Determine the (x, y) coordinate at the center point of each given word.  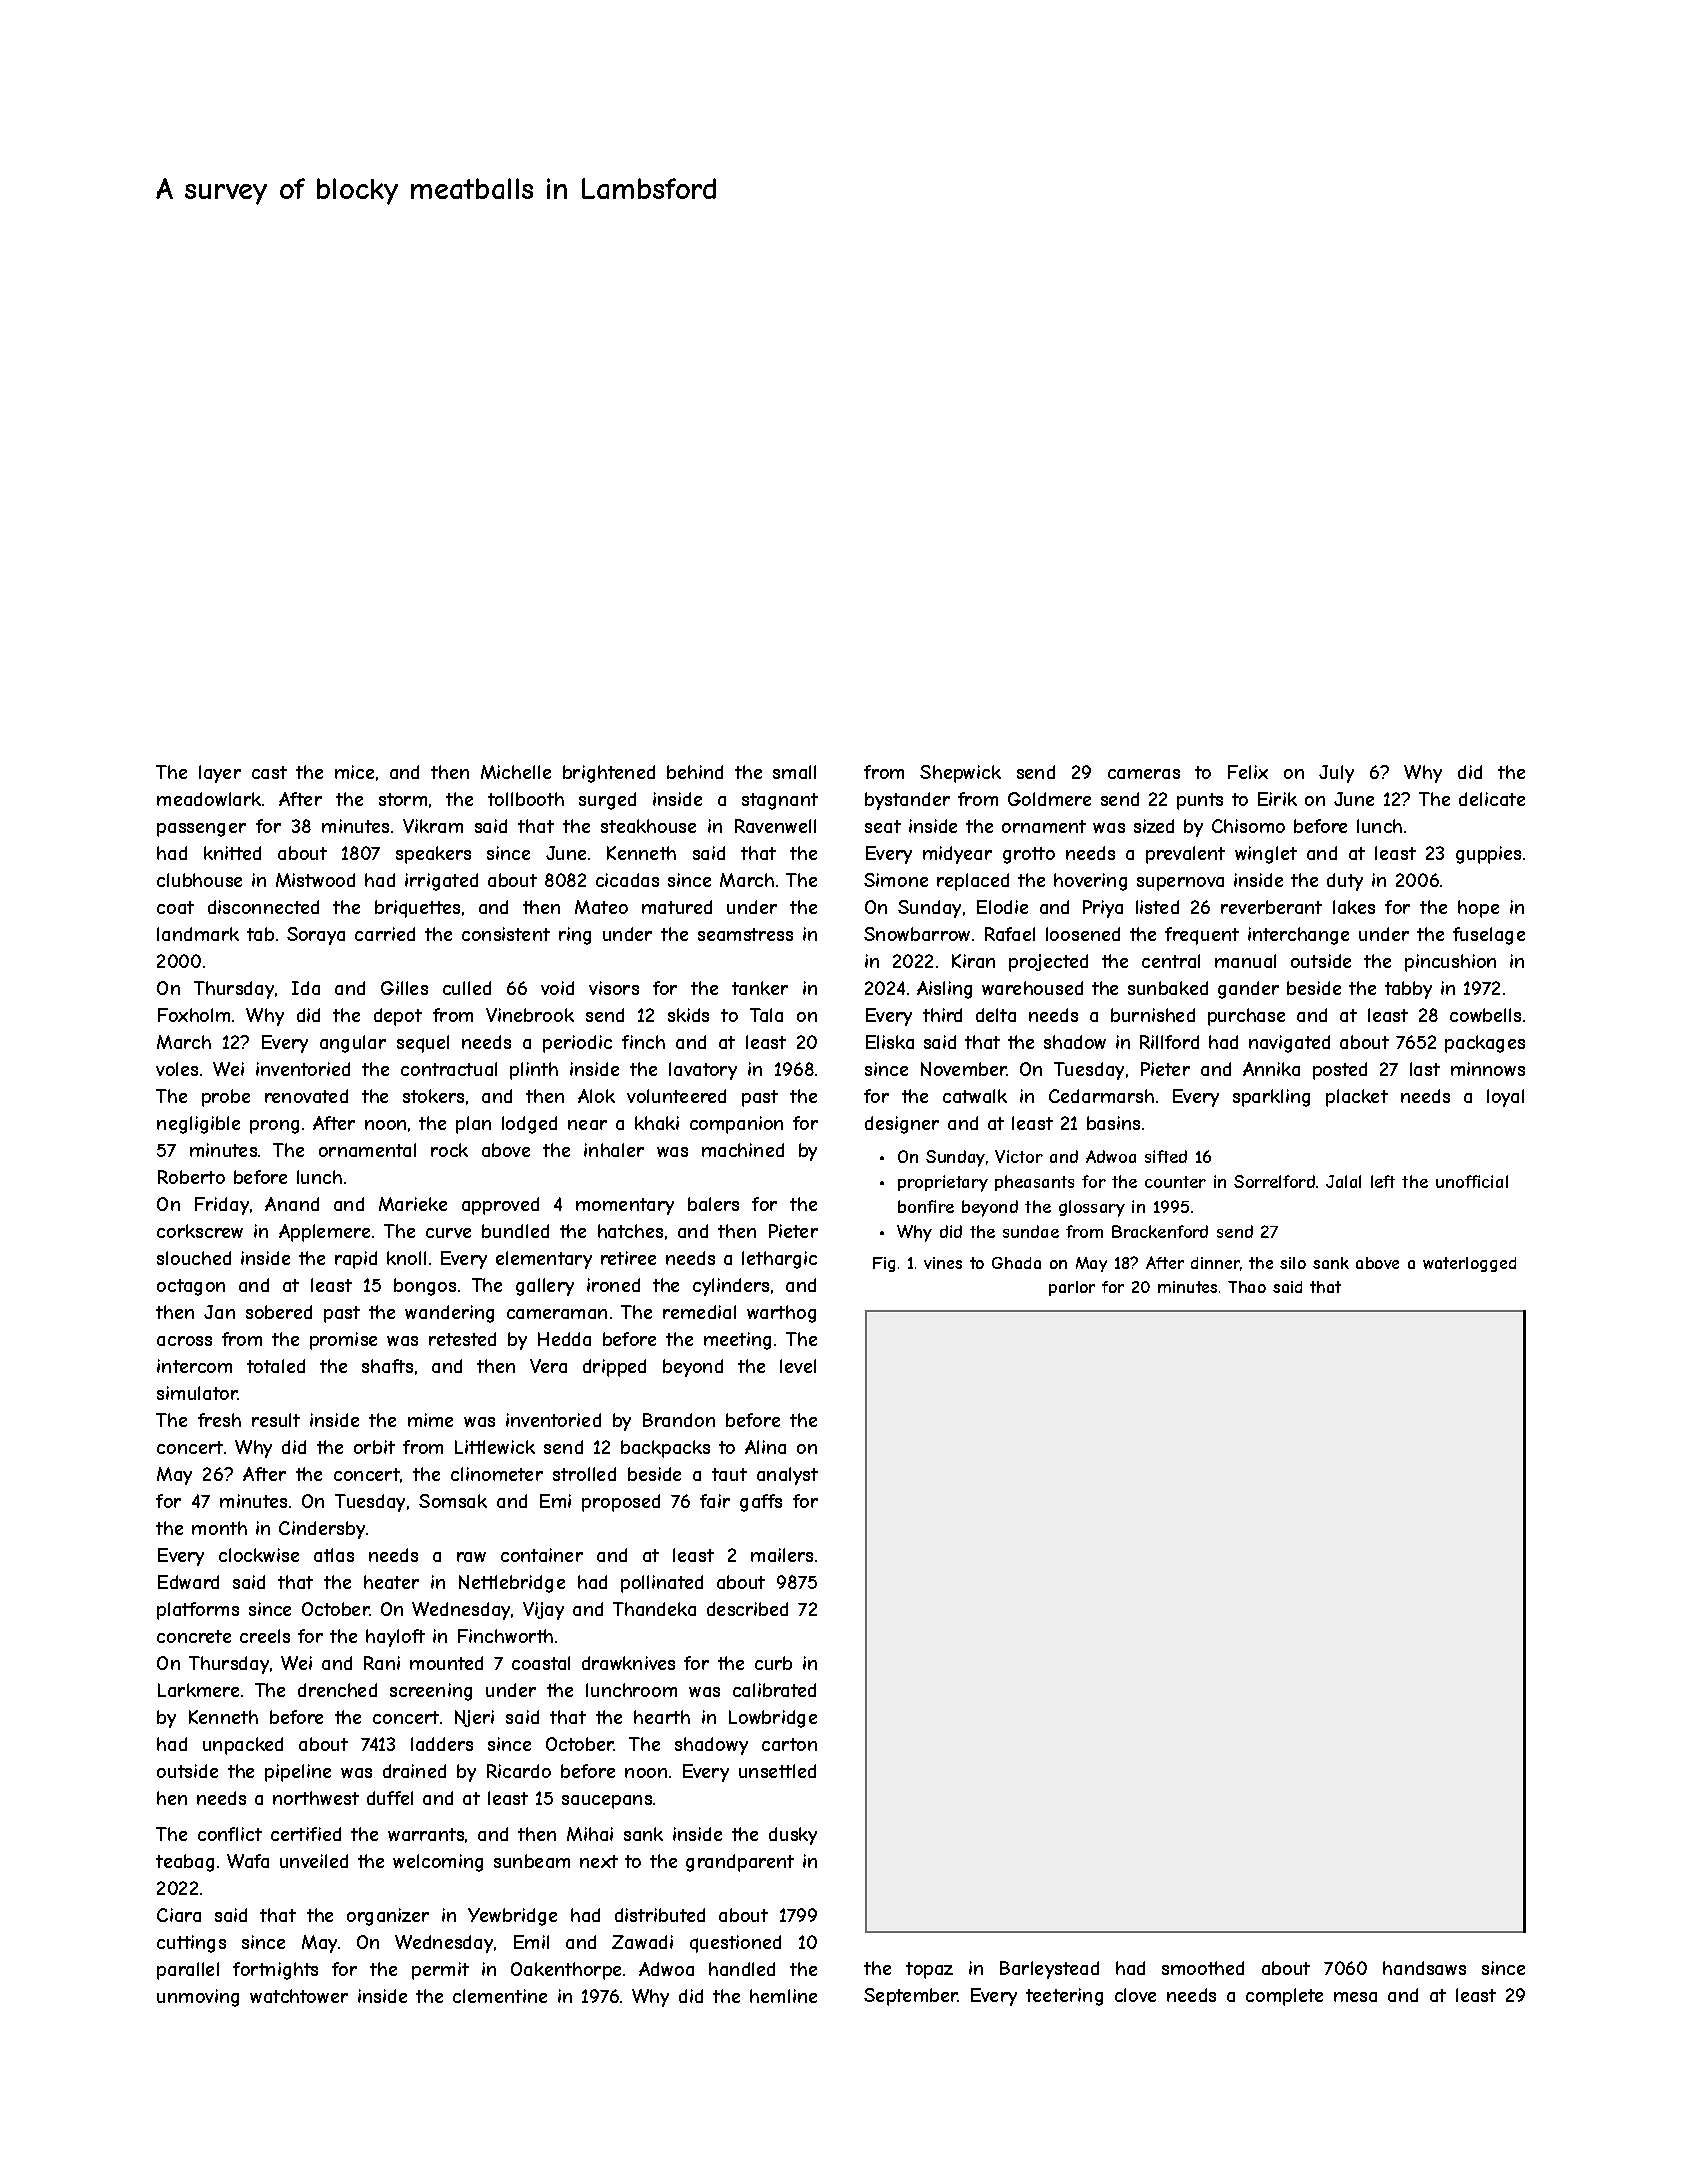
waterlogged (1469, 1264)
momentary (625, 1206)
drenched (337, 1690)
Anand (292, 1204)
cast (269, 772)
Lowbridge (773, 1719)
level (798, 1366)
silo (1293, 1263)
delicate (1492, 799)
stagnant (780, 801)
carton (789, 1744)
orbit (374, 1447)
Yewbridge (512, 1917)
